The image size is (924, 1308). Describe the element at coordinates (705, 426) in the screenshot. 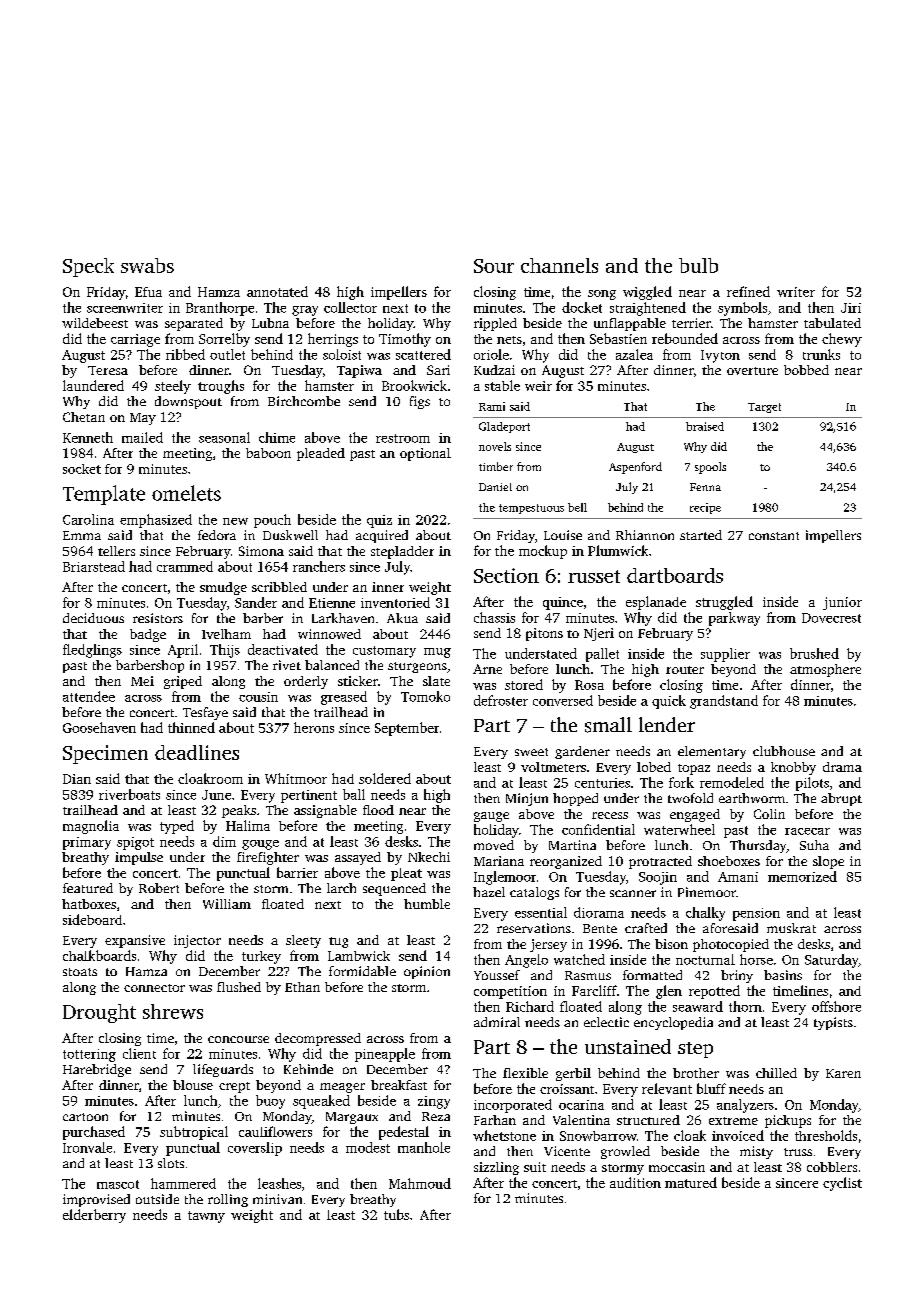

I see `braised` at that location.
